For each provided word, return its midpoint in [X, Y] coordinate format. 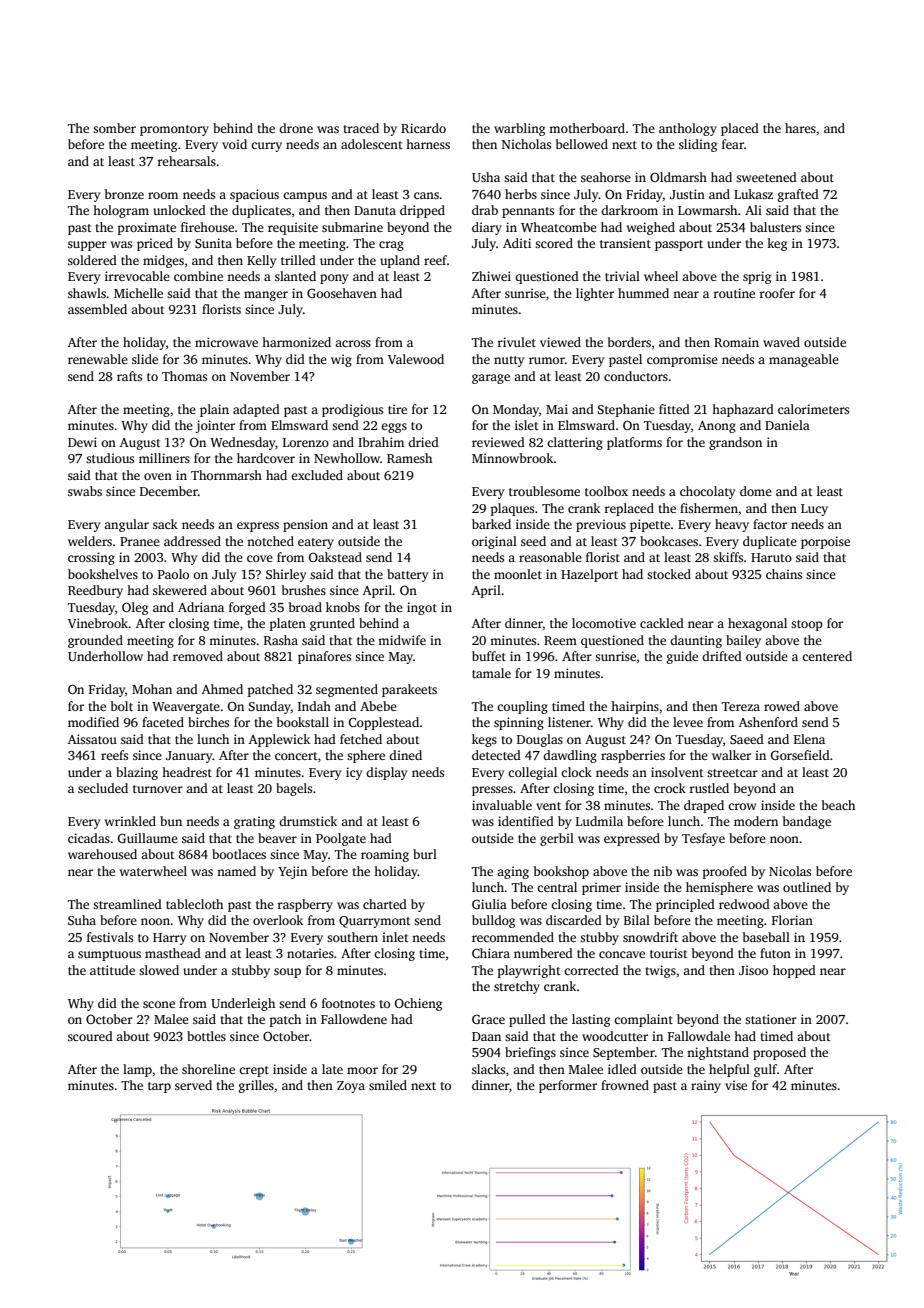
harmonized [296, 342]
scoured [90, 1036]
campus [305, 197]
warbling [519, 129]
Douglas [540, 740]
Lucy [814, 510]
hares [800, 128]
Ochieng [418, 1004]
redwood [744, 904]
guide [682, 657]
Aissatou [92, 739]
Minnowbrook [512, 458]
